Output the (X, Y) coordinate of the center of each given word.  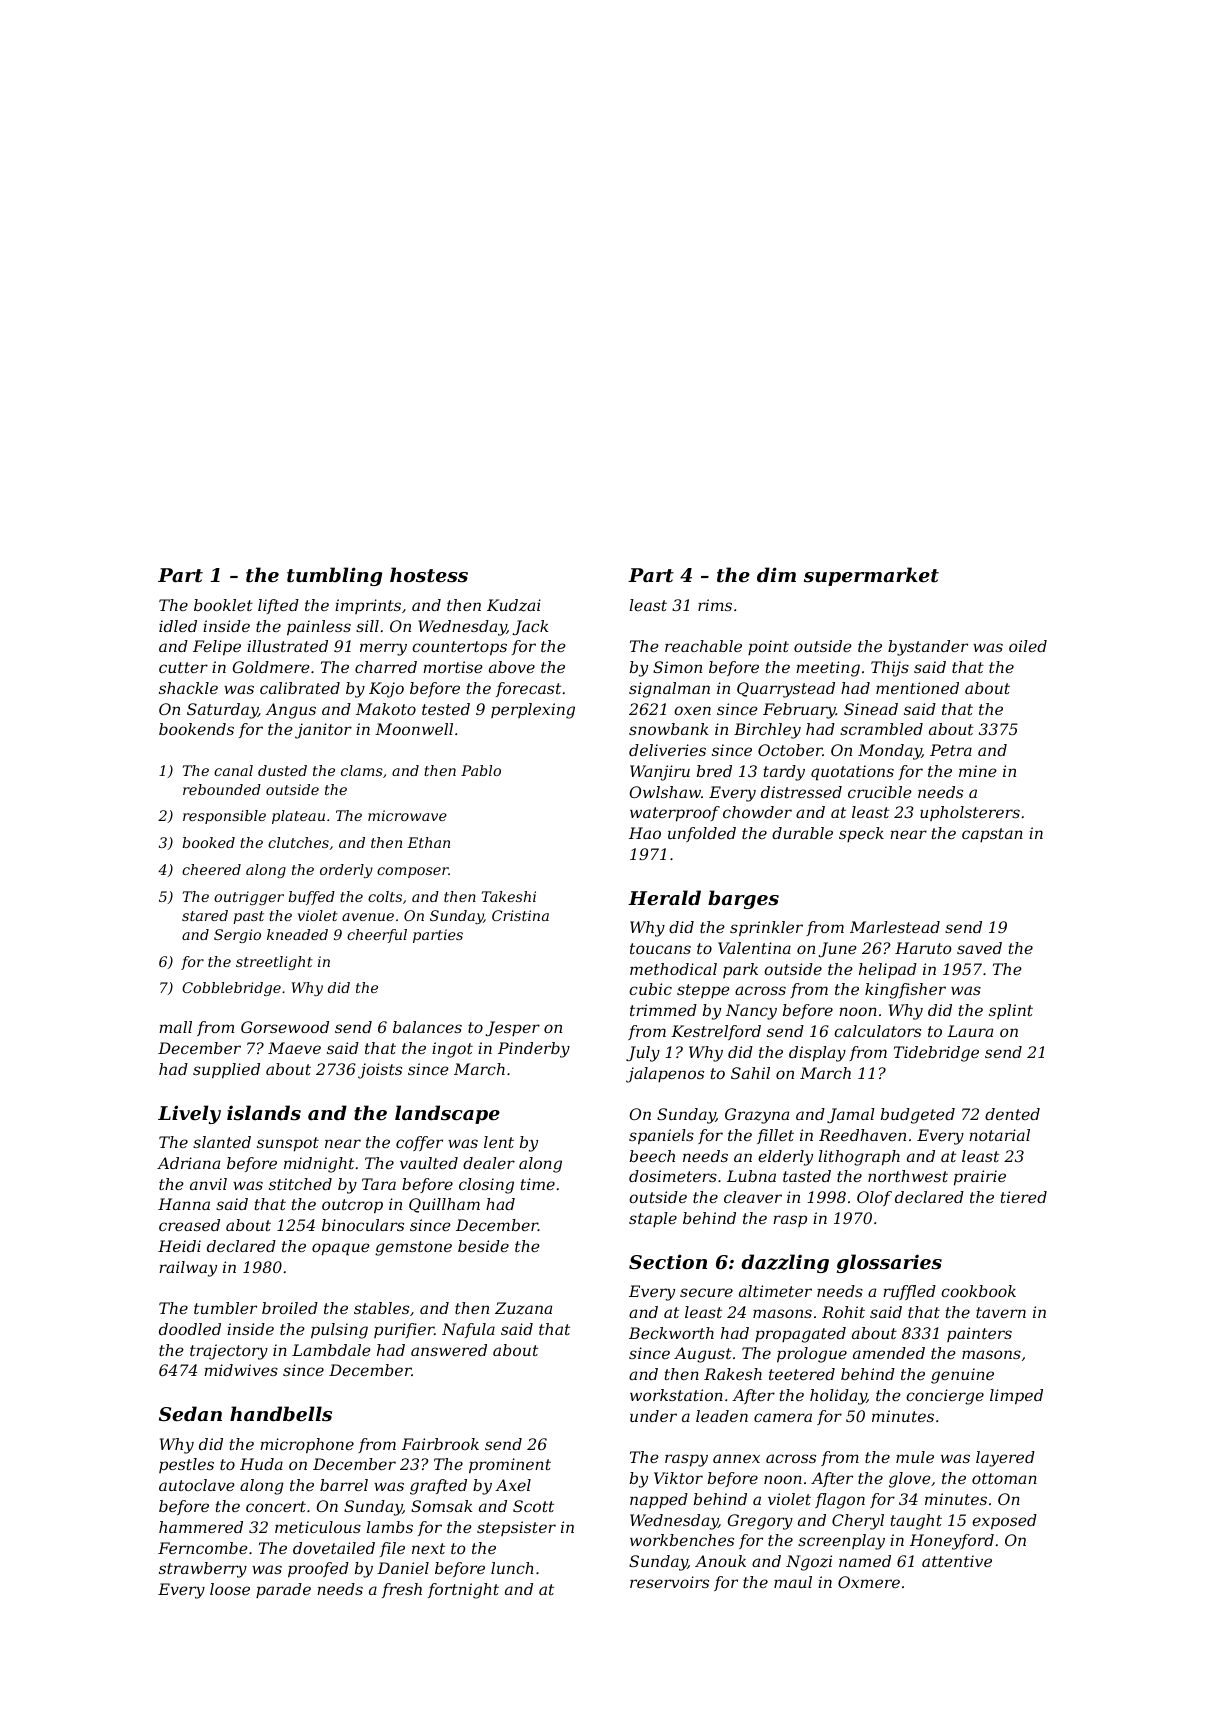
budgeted (918, 1116)
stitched (300, 1184)
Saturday (222, 711)
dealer (489, 1163)
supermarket (871, 576)
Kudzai (514, 605)
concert (276, 1506)
